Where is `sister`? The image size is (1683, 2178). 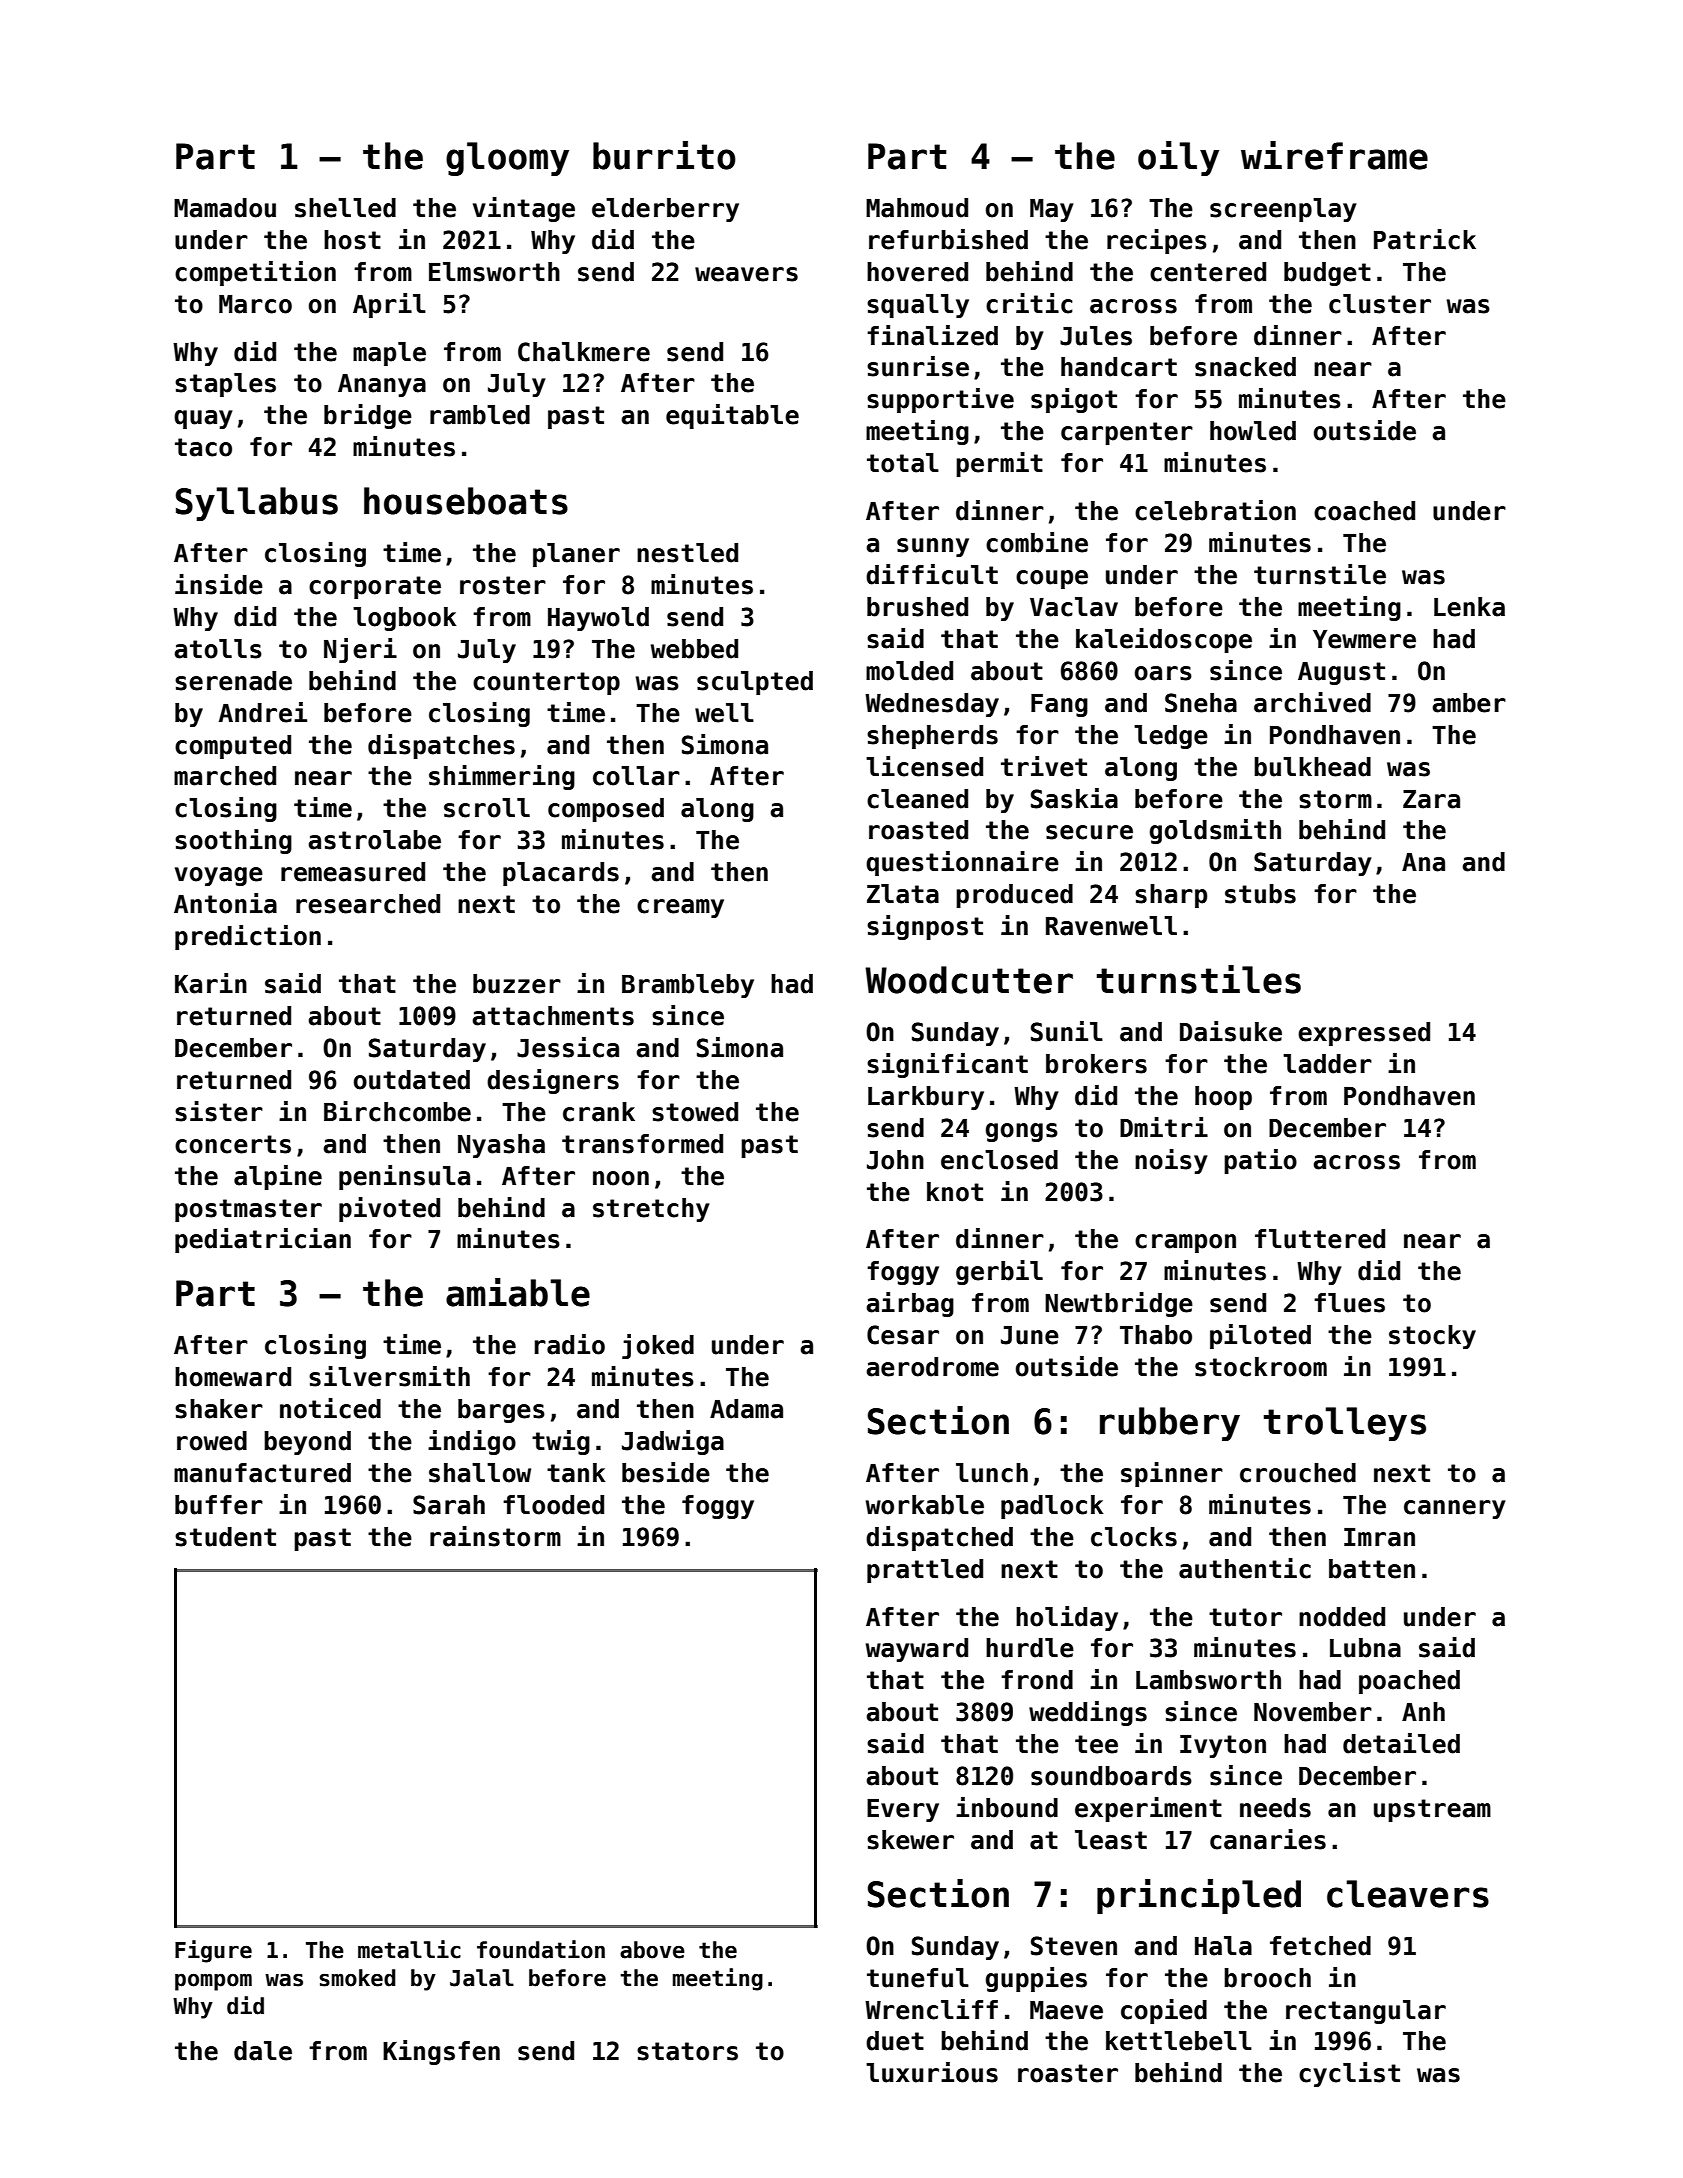 sister is located at coordinates (219, 1111).
